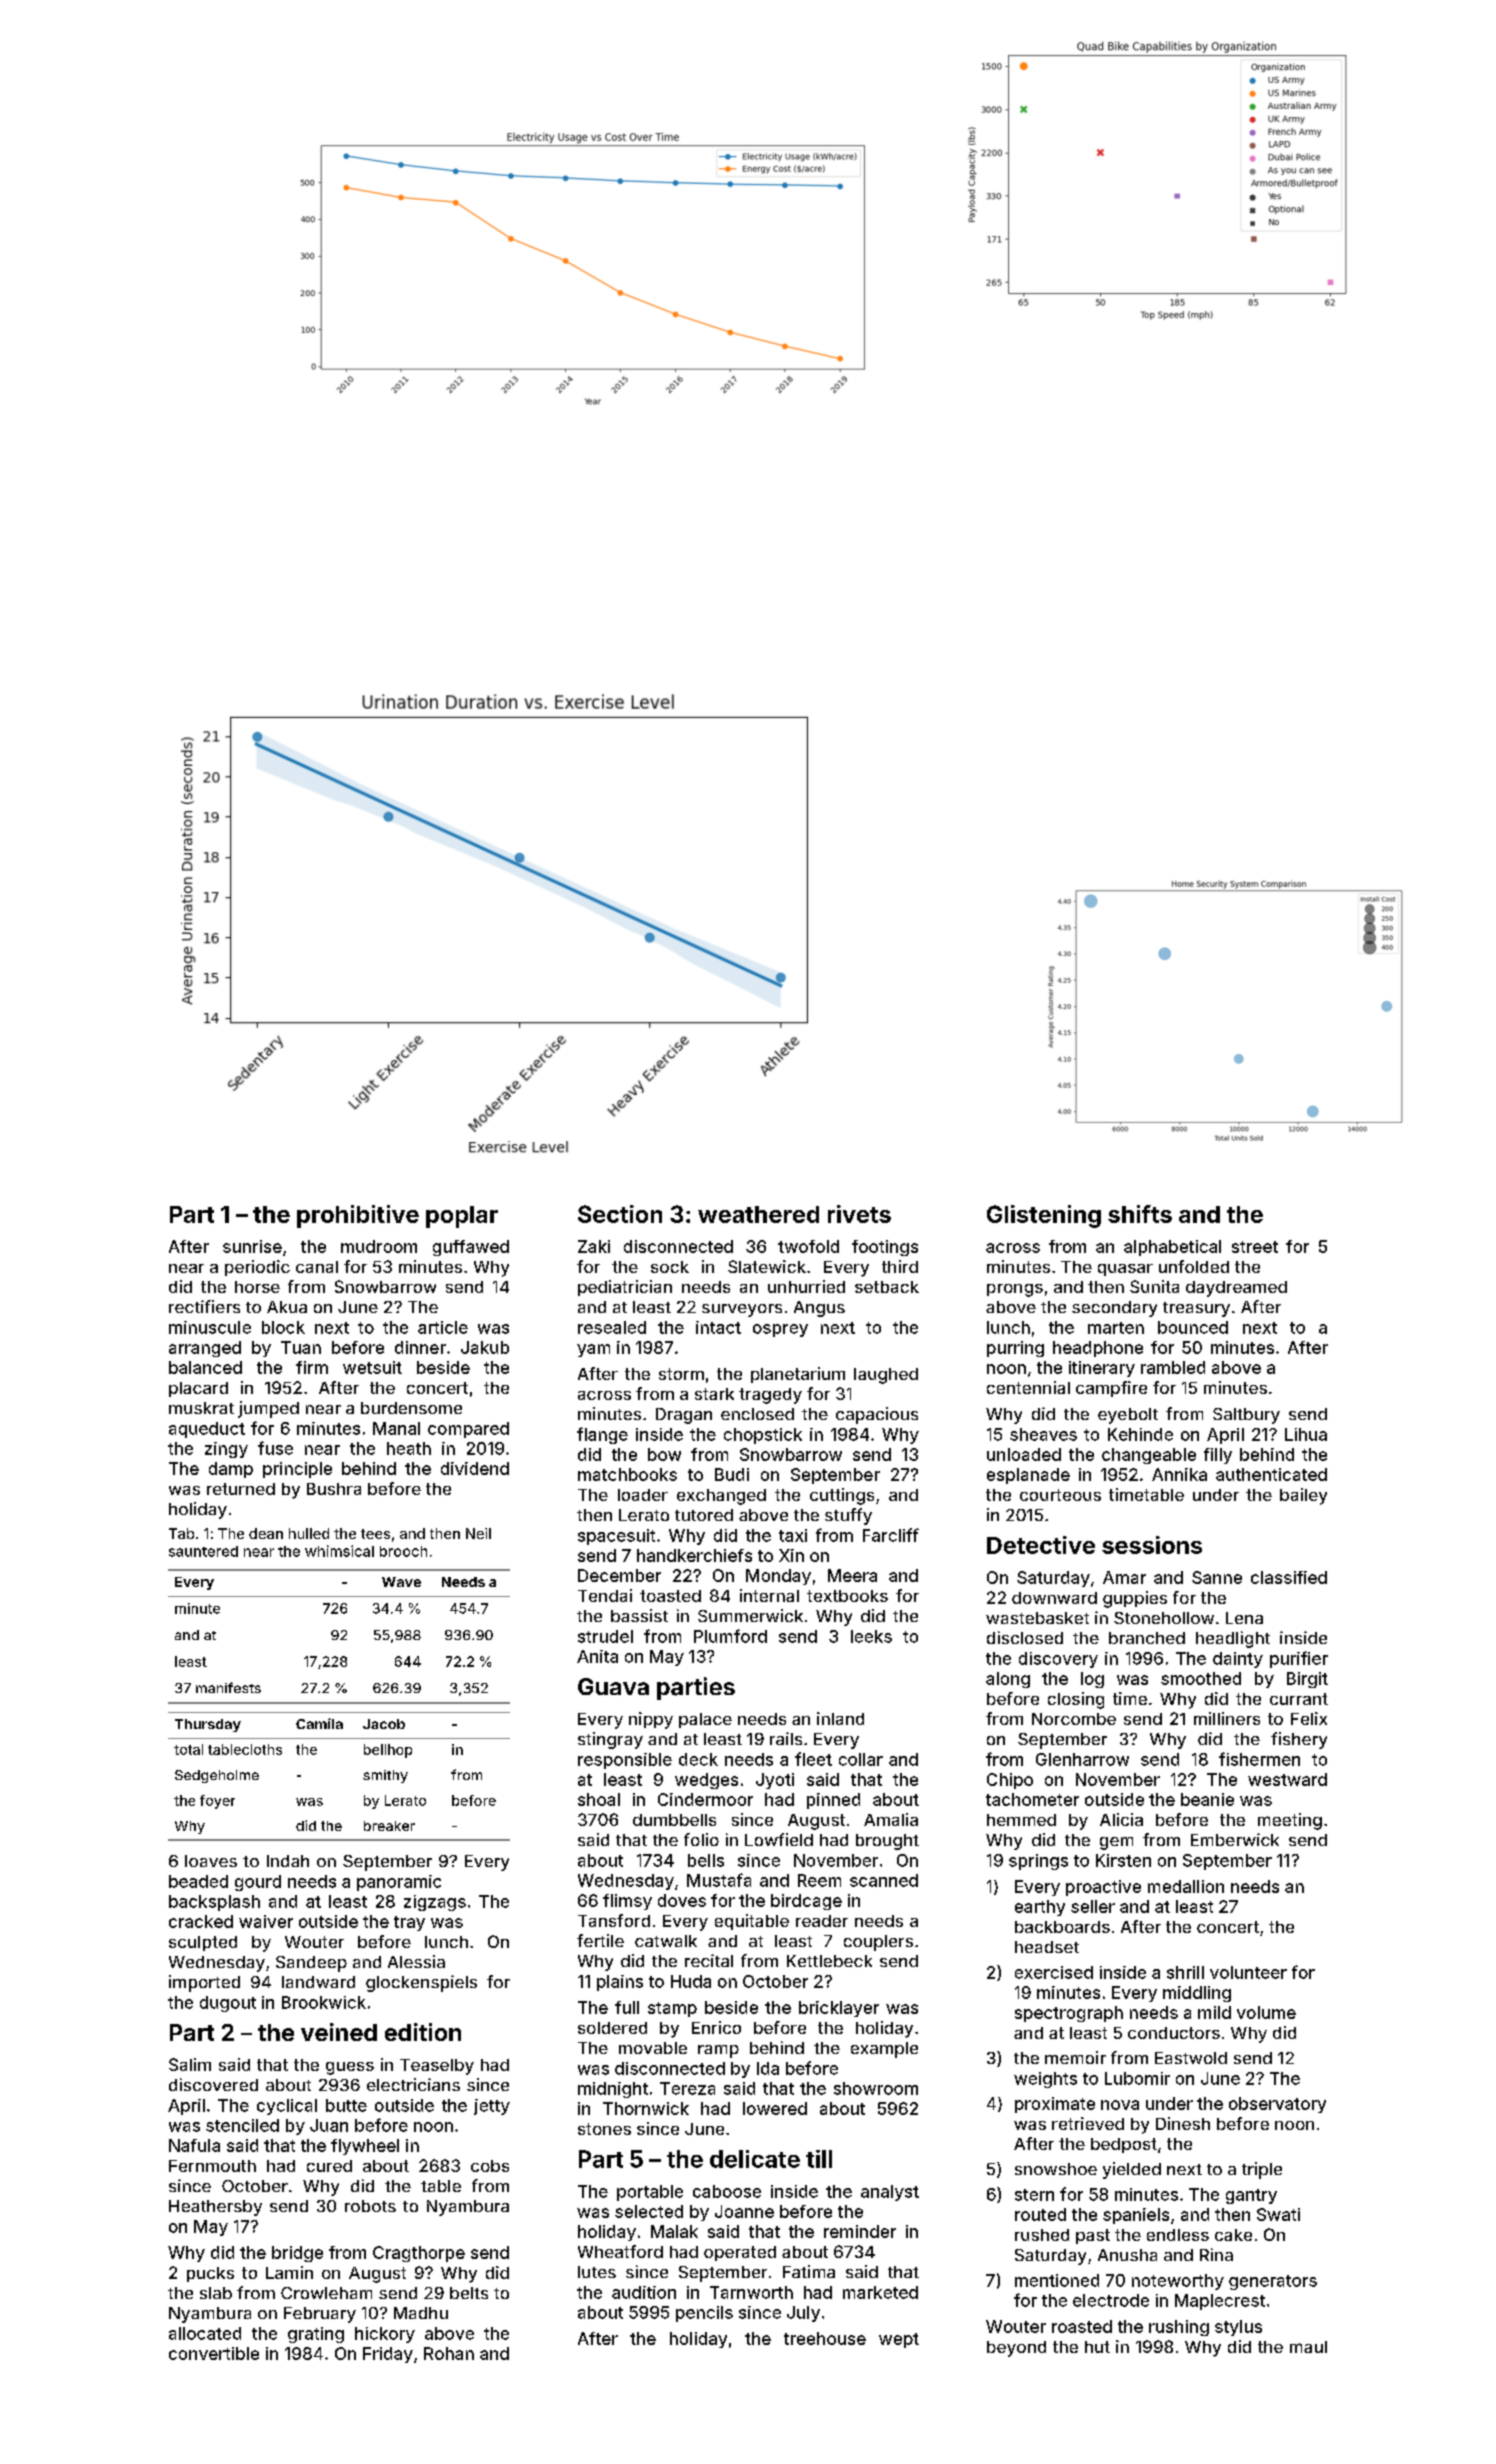 The width and height of the screenshot is (1496, 2464). What do you see at coordinates (704, 2314) in the screenshot?
I see `pencils` at bounding box center [704, 2314].
